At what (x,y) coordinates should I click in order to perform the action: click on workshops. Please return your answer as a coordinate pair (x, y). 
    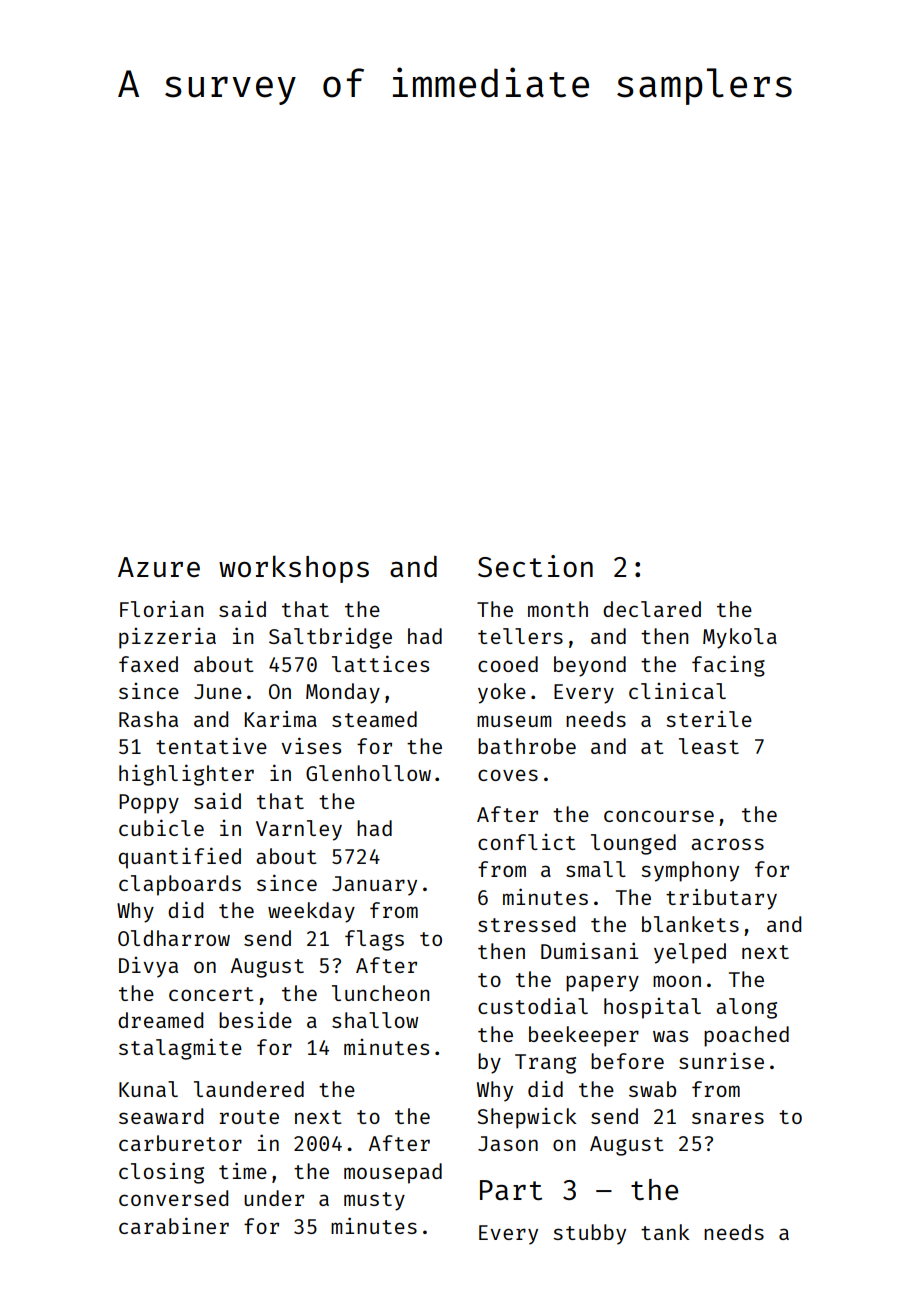
    Looking at the image, I should click on (294, 569).
